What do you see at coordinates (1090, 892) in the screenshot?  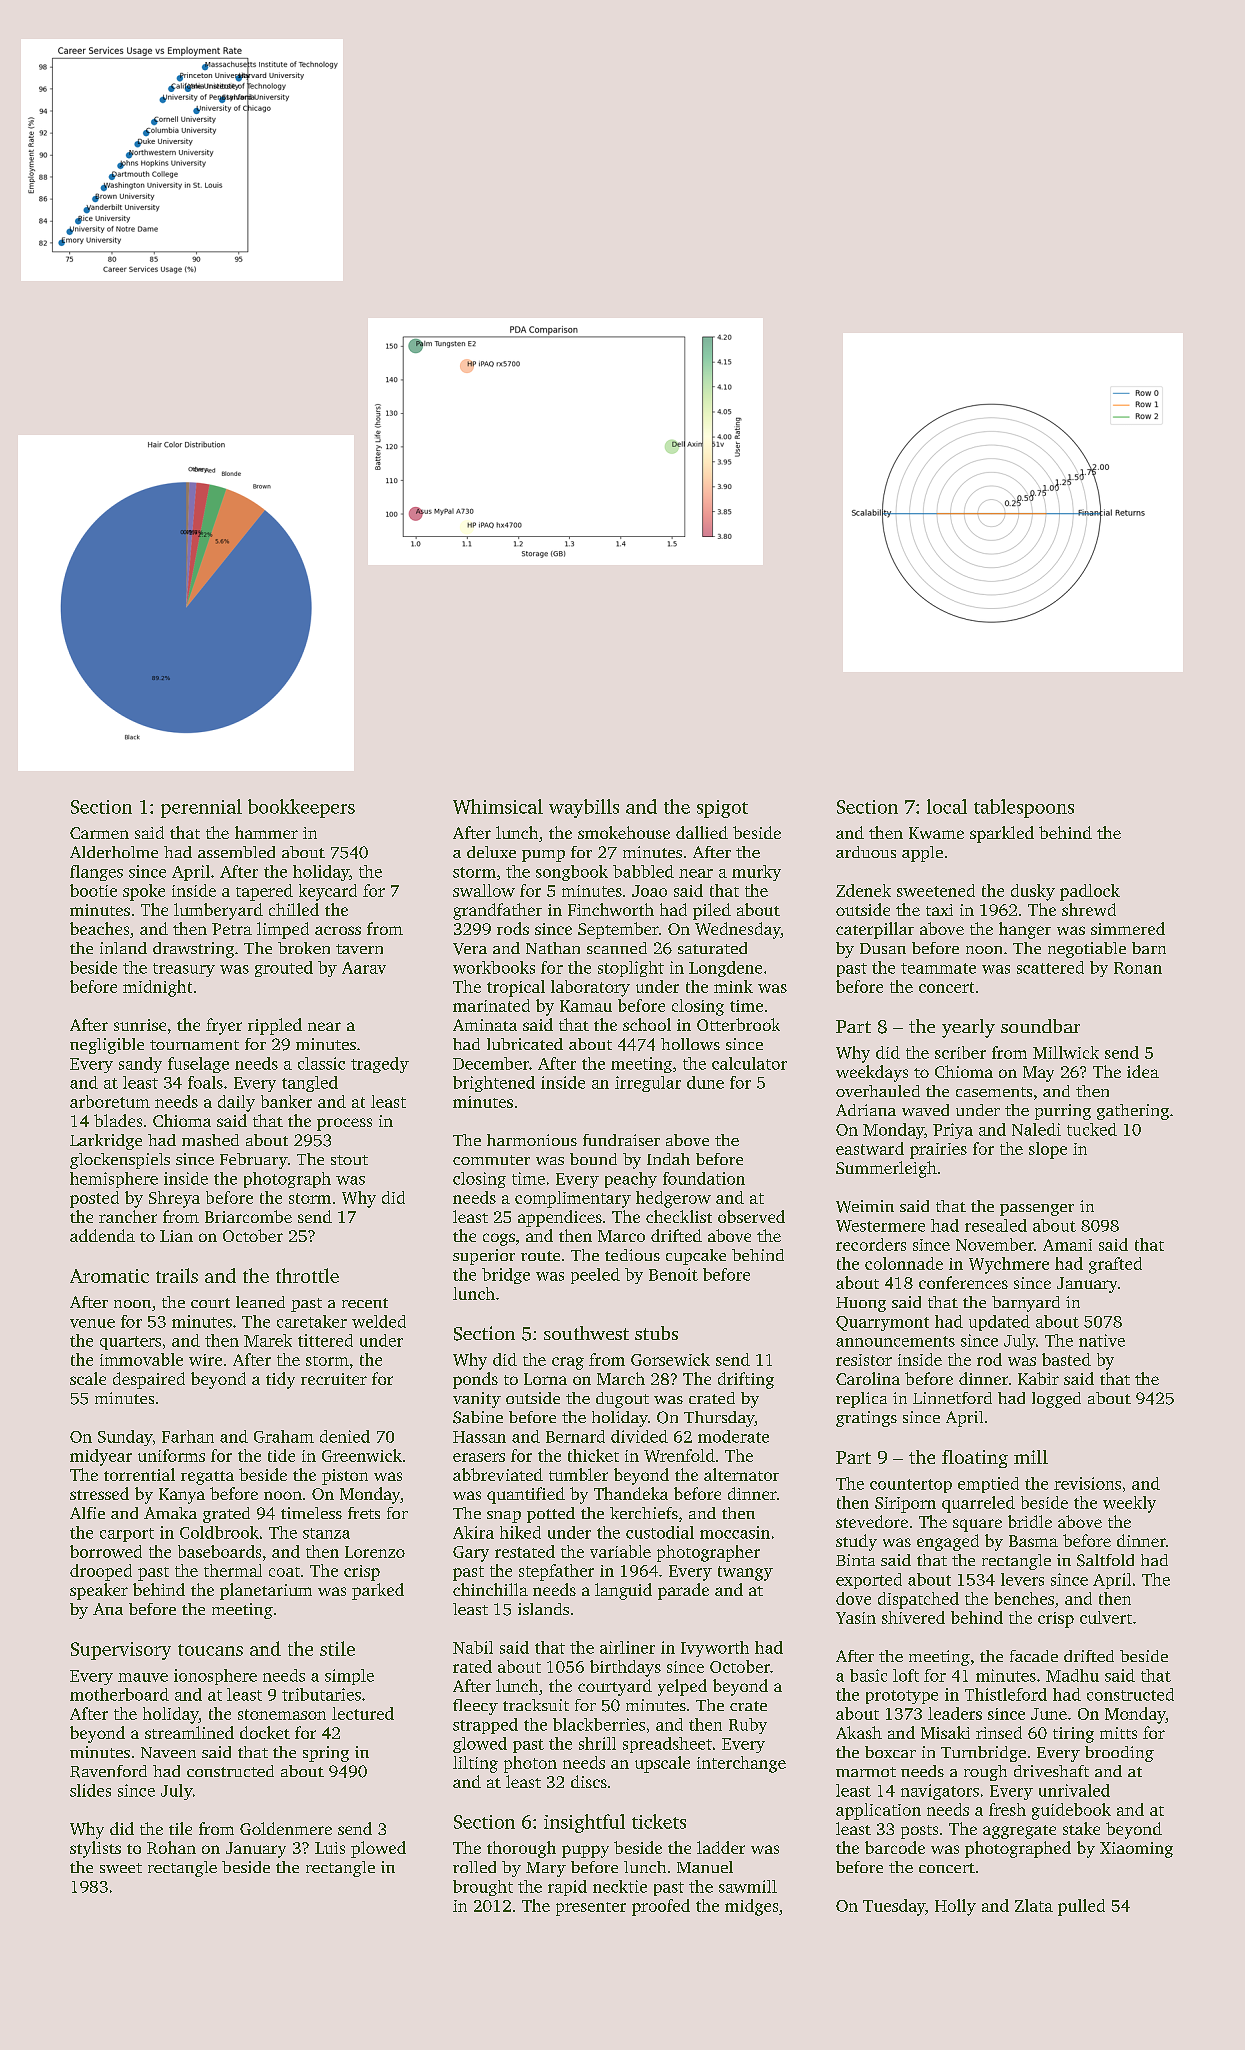 I see `padlock` at bounding box center [1090, 892].
